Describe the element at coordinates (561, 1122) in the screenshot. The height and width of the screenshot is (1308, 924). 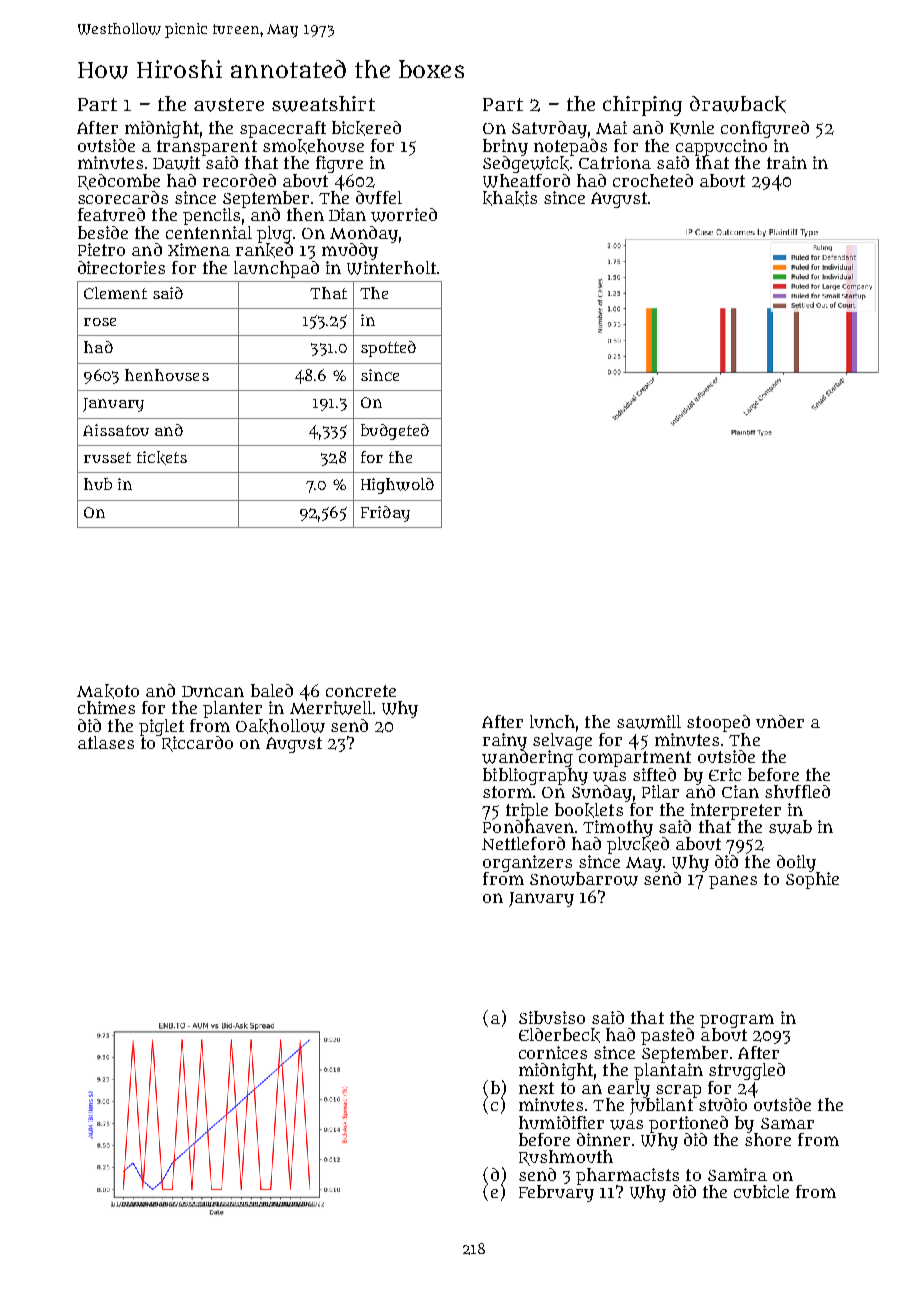
I see `humidifier` at that location.
